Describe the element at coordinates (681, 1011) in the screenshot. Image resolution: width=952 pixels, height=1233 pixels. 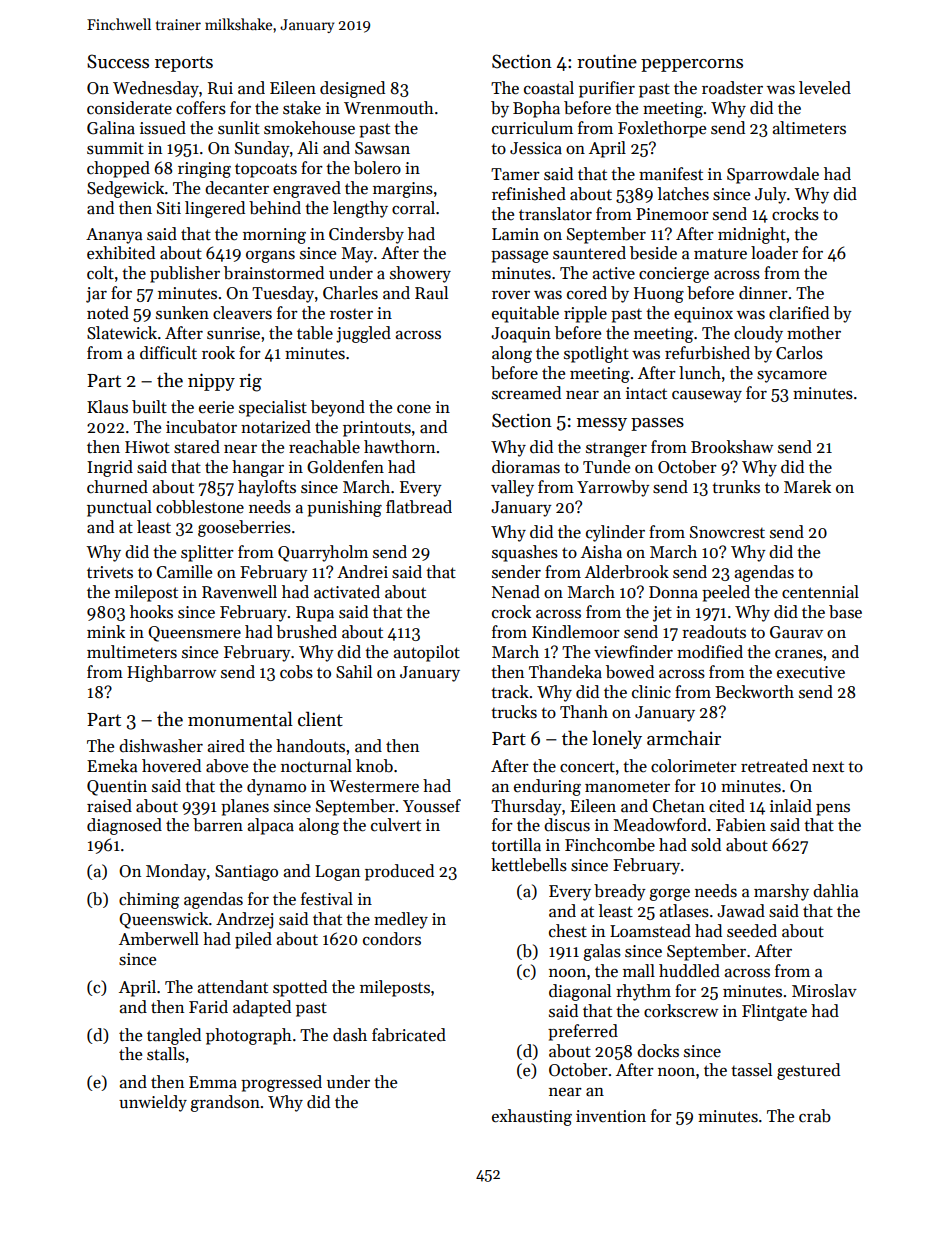
I see `corkscrew` at that location.
